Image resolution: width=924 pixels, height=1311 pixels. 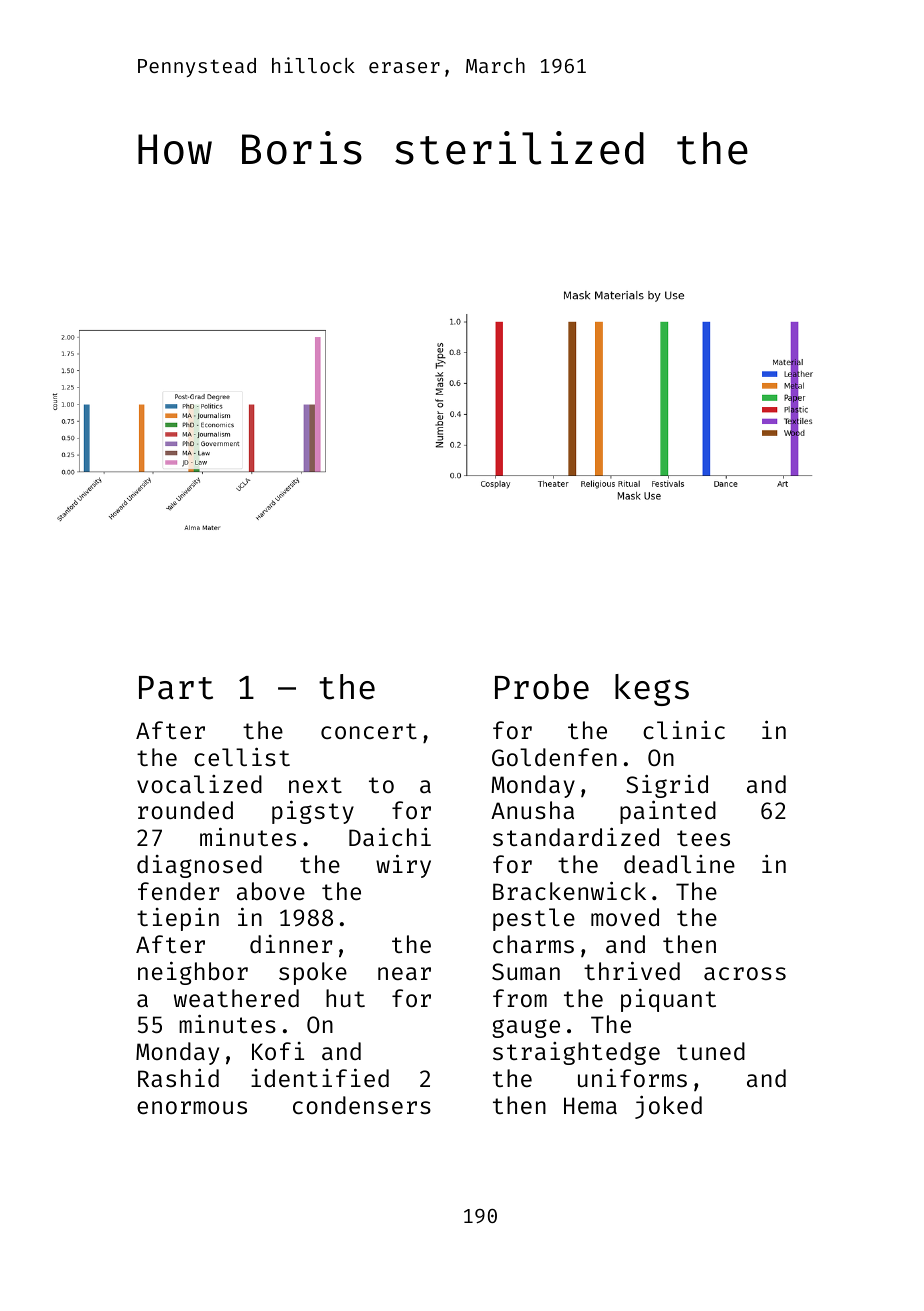 What do you see at coordinates (625, 917) in the page?
I see `moved` at bounding box center [625, 917].
